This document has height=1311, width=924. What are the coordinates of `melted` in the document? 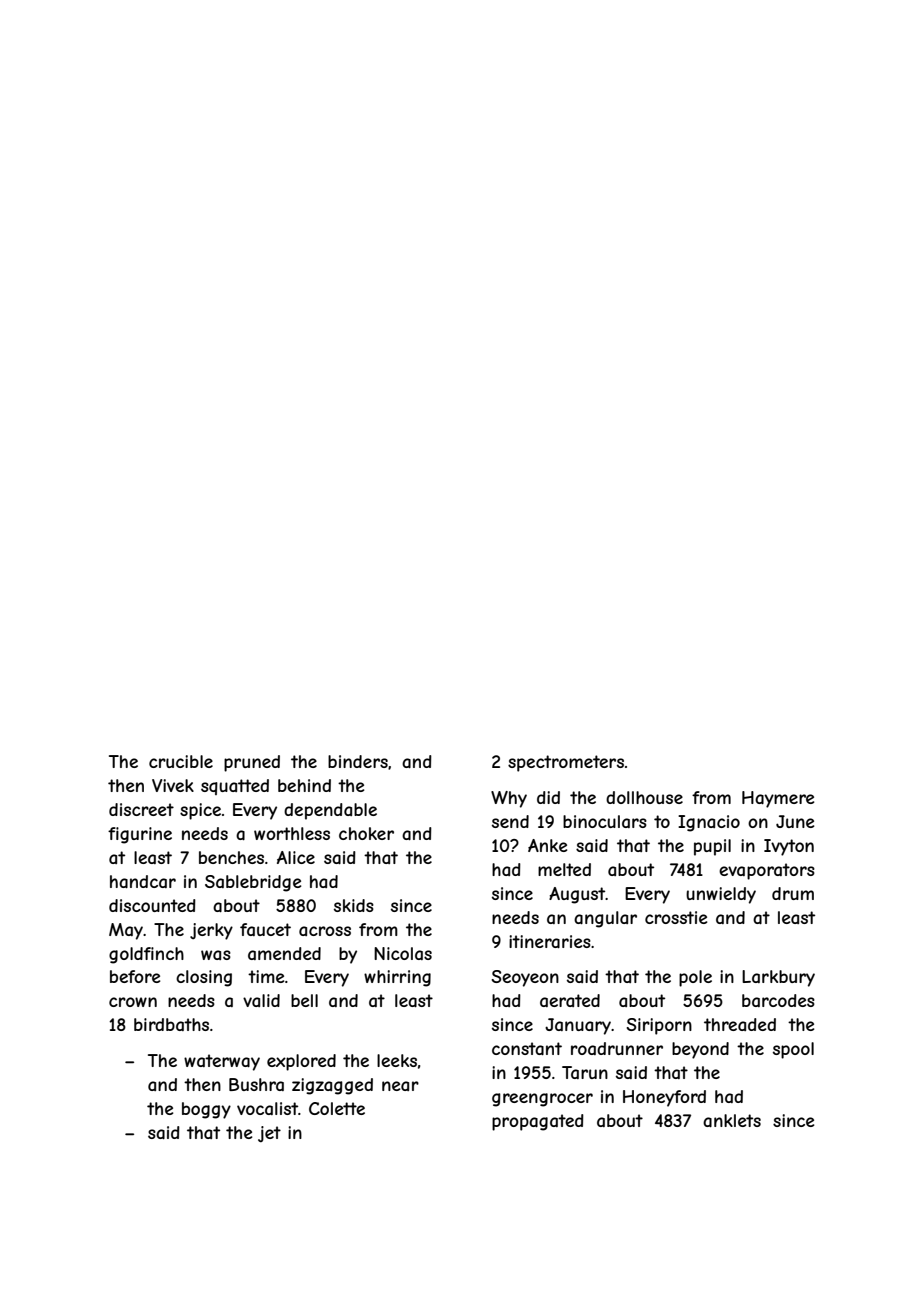 It's located at (564, 869).
